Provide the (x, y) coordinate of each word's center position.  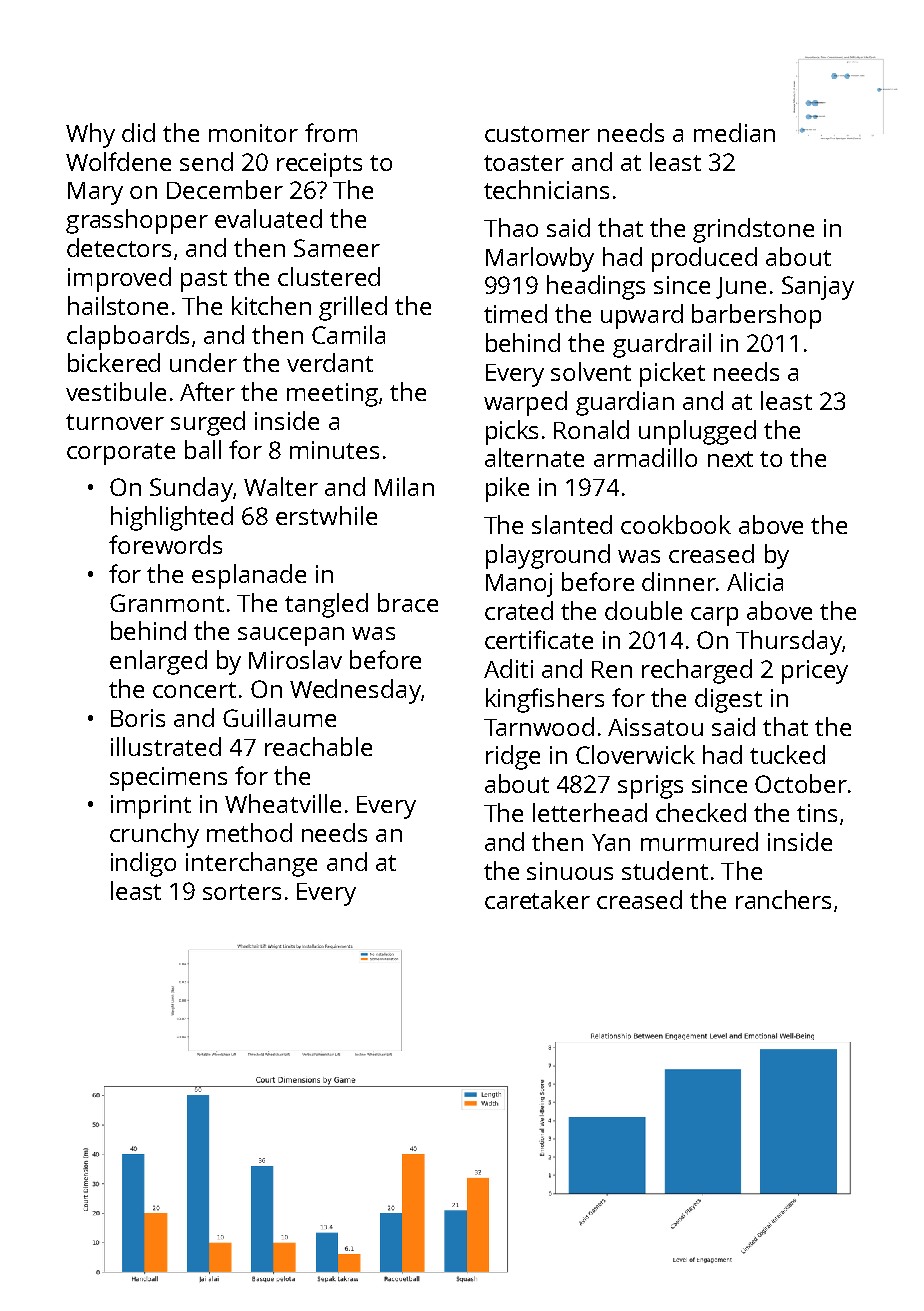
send (206, 161)
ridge (513, 757)
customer (537, 134)
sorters (242, 892)
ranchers (783, 899)
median (734, 132)
